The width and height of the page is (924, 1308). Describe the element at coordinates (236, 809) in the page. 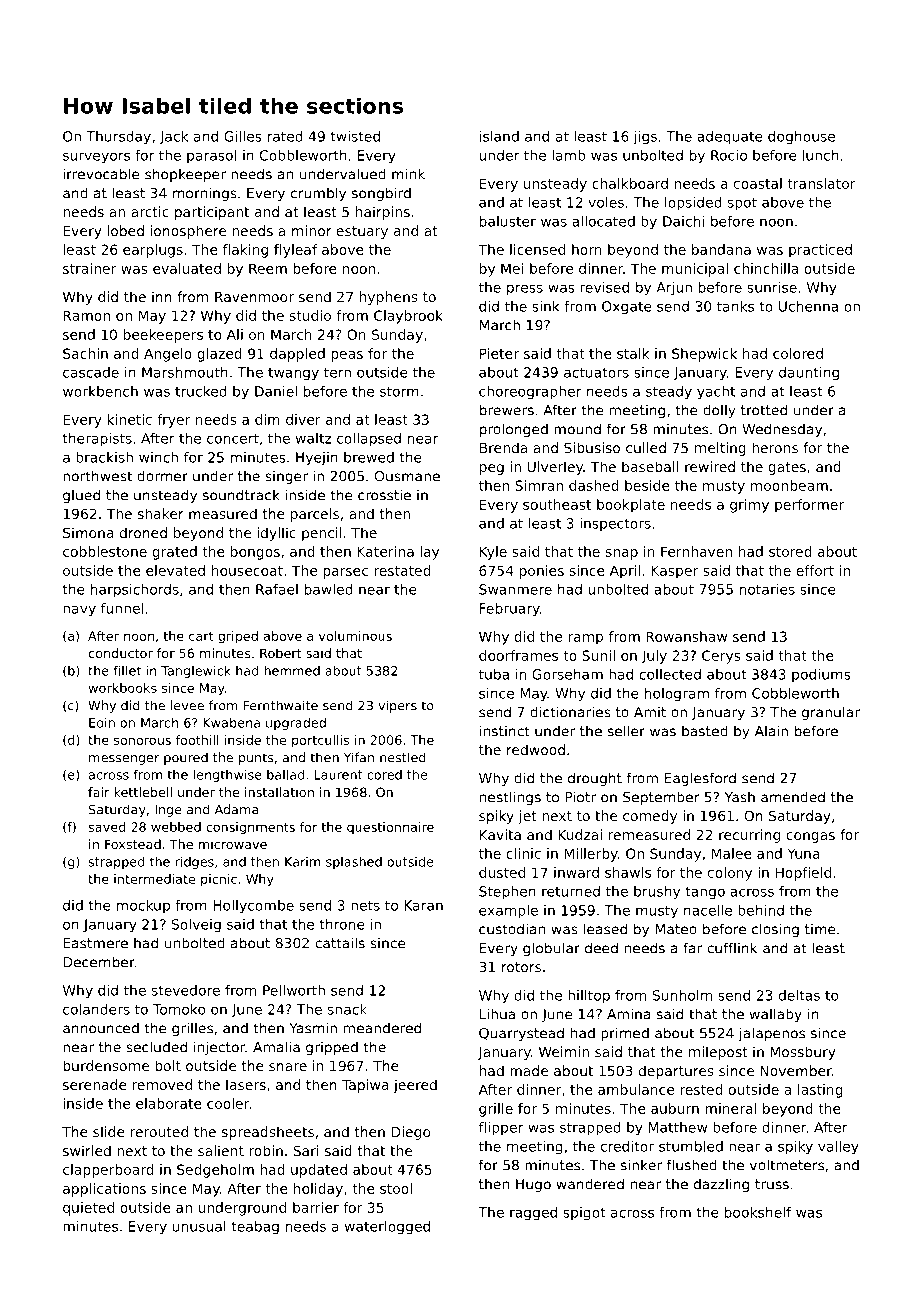

I see `Adama` at that location.
